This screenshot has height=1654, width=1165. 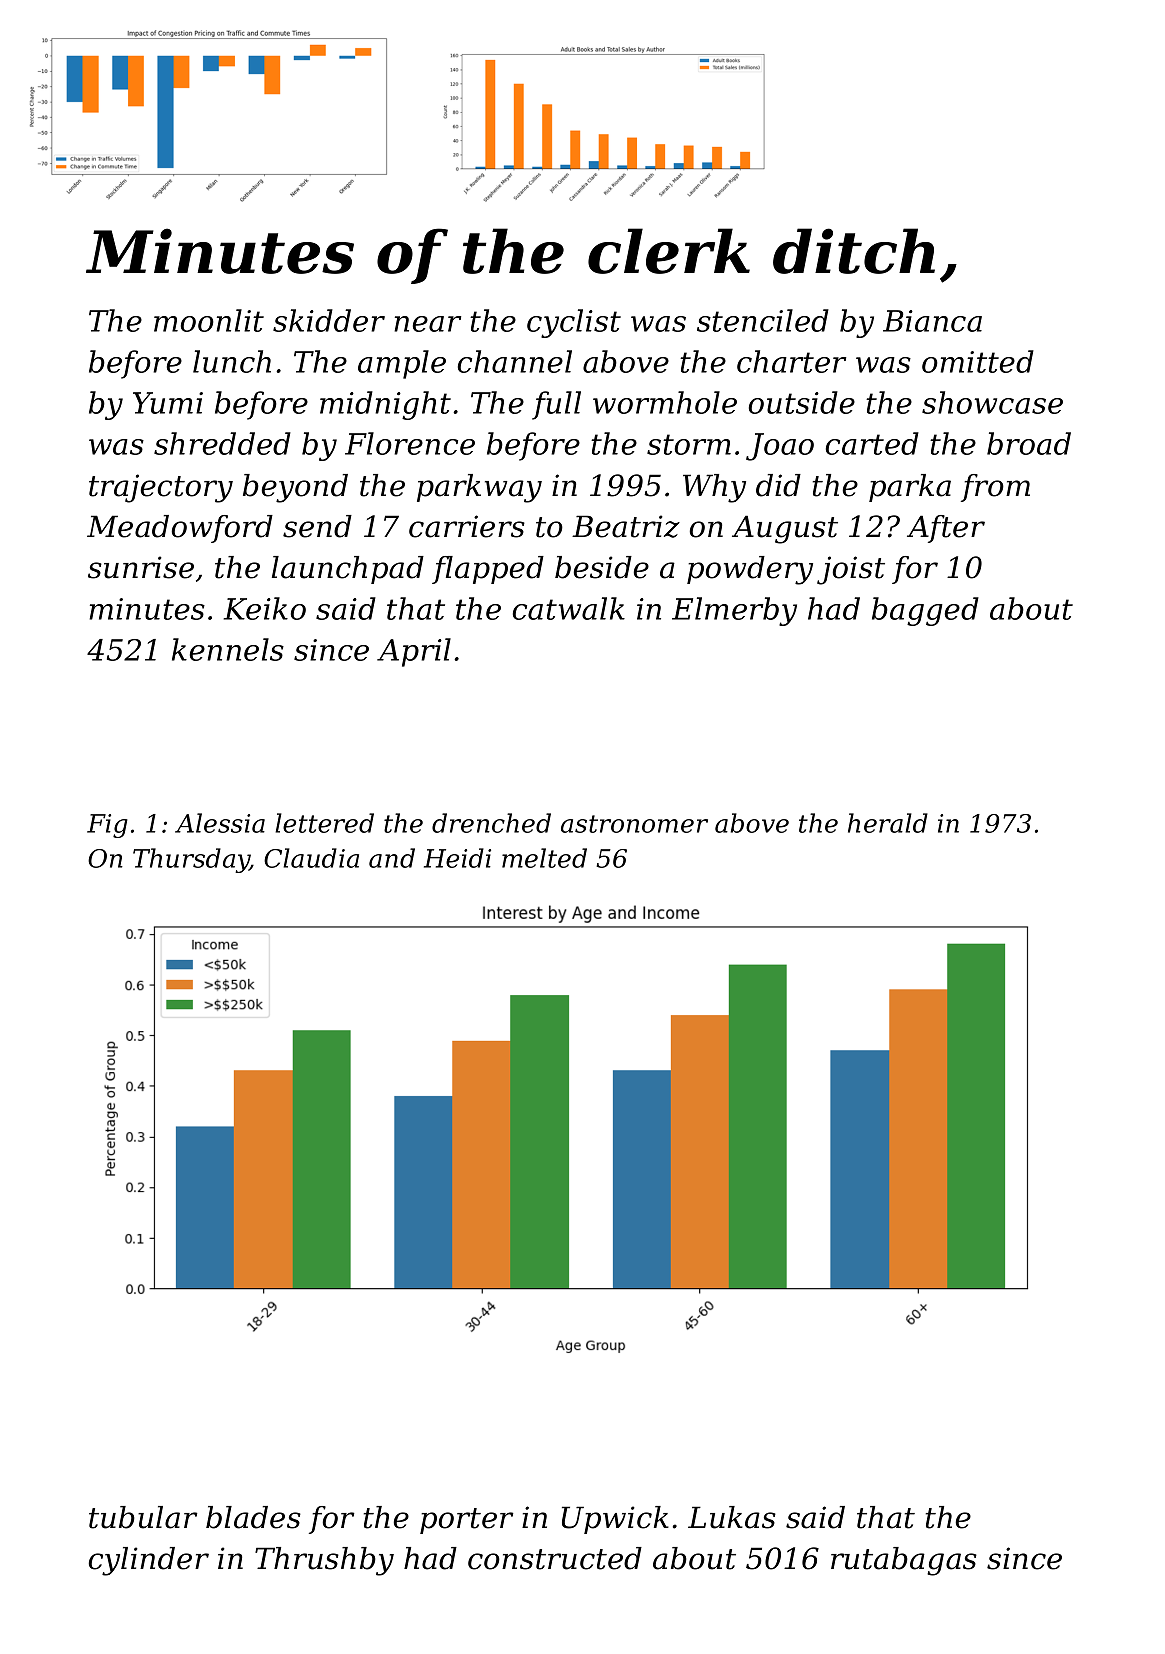 I want to click on herald, so click(x=888, y=823).
